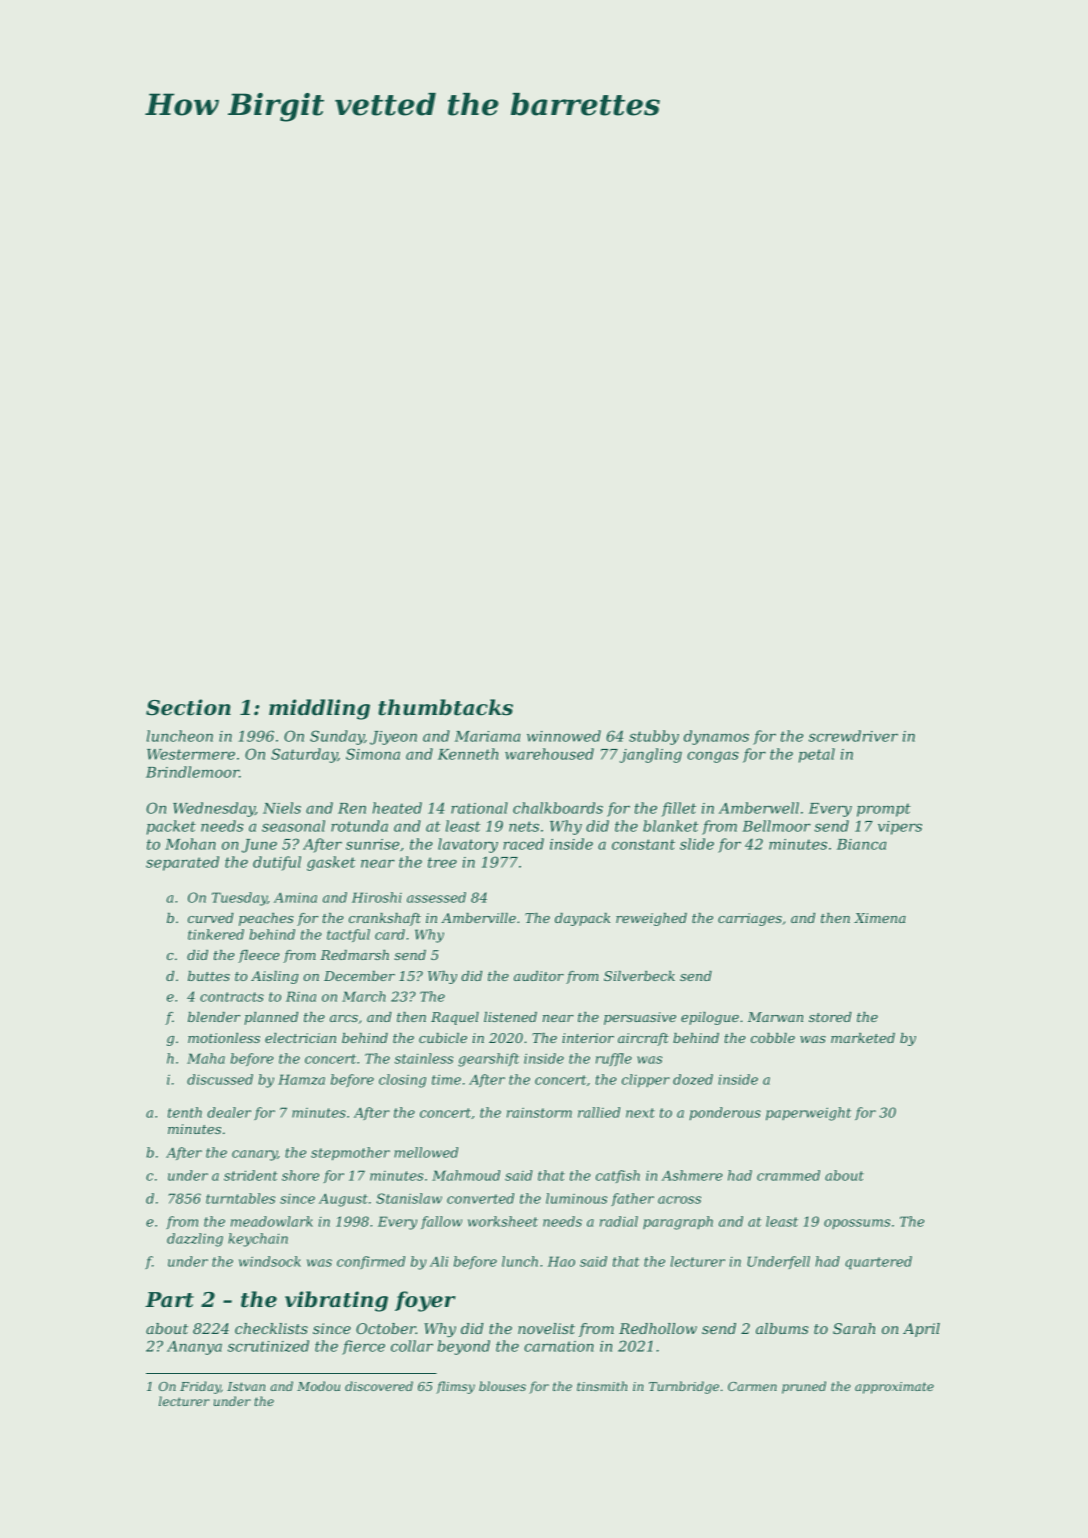 This screenshot has height=1538, width=1088. I want to click on daypack, so click(582, 919).
